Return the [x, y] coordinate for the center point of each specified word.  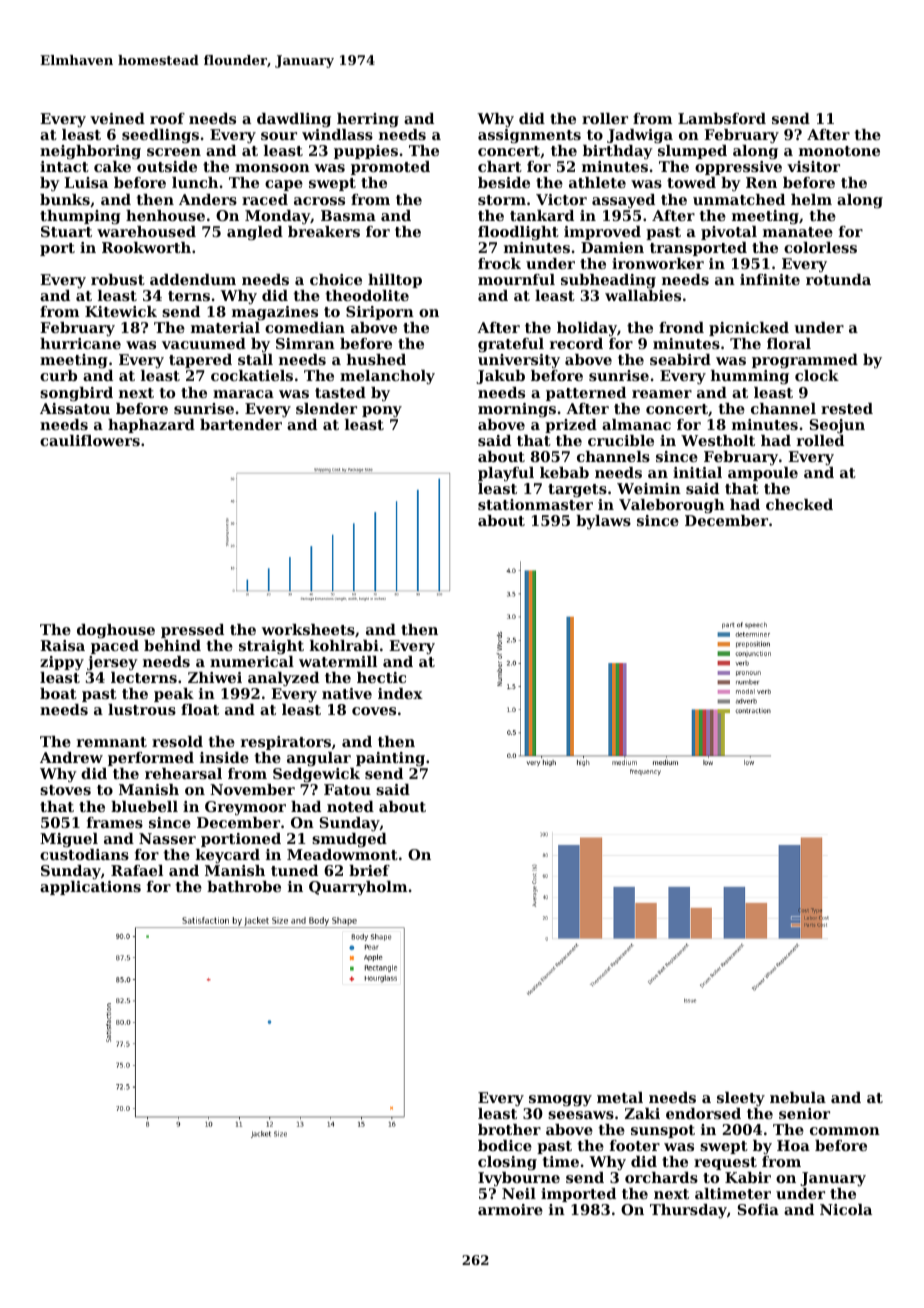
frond [681, 327]
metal [620, 1097]
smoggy [560, 1101]
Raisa [62, 645]
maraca [243, 394]
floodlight [518, 233]
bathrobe [244, 886]
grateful [511, 345]
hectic [381, 677]
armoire [510, 1209]
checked [799, 504]
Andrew [71, 757]
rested [847, 408]
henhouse [165, 215]
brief [369, 870]
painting [390, 759]
